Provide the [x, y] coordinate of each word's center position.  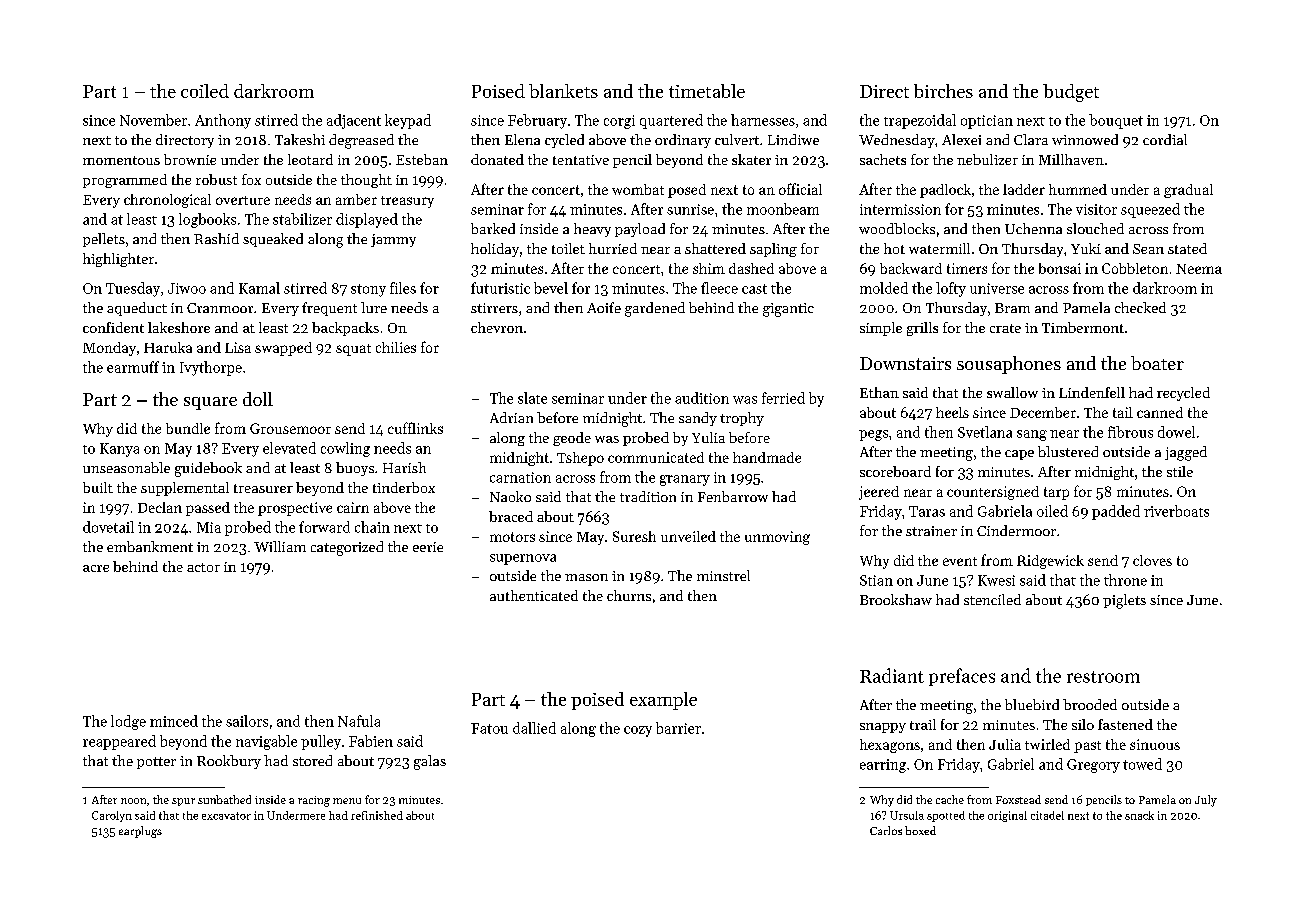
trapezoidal [920, 121]
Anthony [223, 121]
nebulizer [987, 159]
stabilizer [302, 219]
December [1043, 412]
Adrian [511, 417]
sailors [247, 721]
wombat [638, 189]
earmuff [133, 367]
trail [923, 724]
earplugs [140, 832]
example [663, 701]
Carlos [886, 830]
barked [493, 228]
